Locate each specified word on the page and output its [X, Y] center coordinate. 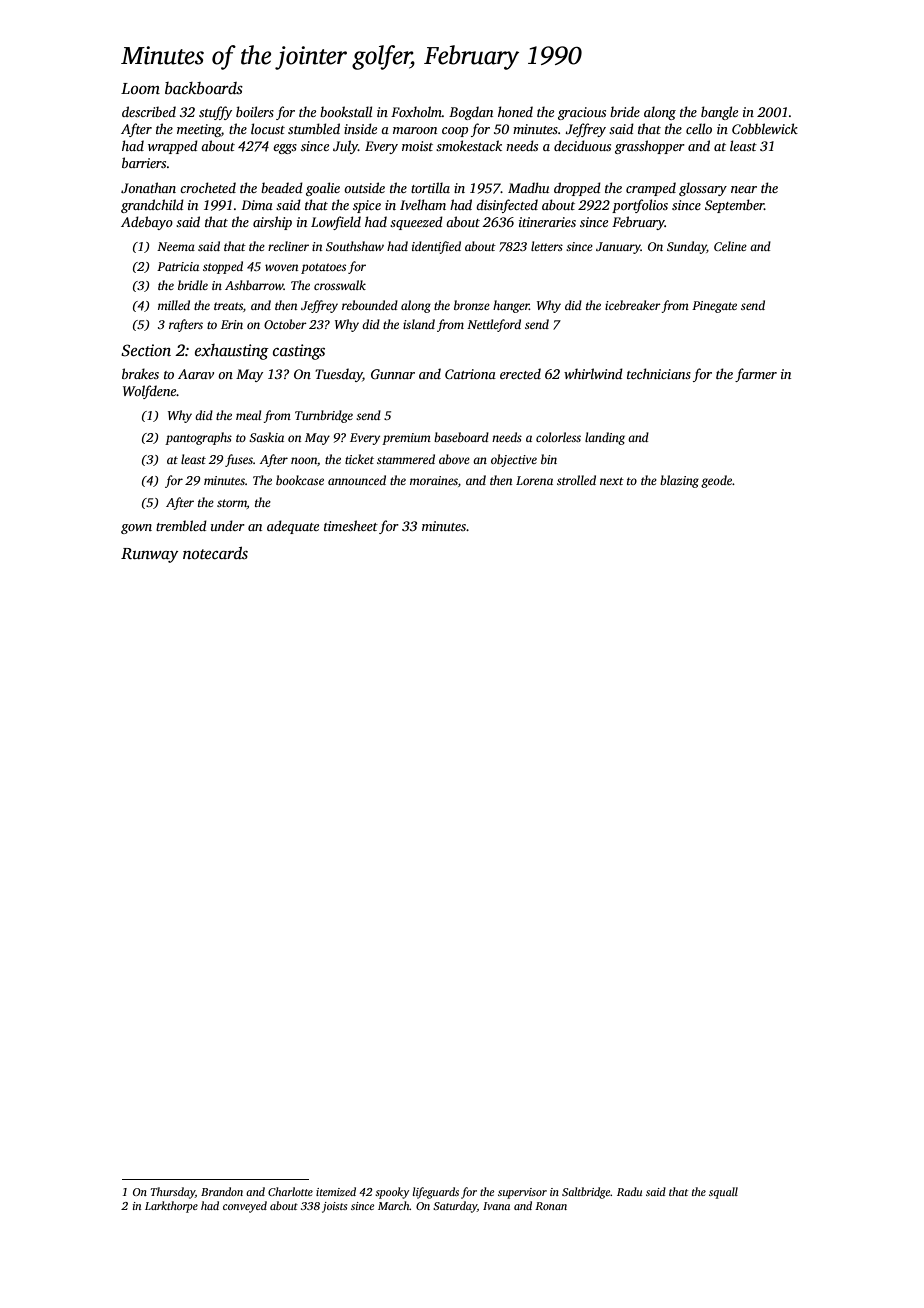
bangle [719, 113]
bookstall [346, 111]
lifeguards [435, 1193]
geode [716, 481]
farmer [756, 375]
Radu [629, 1191]
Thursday [173, 1193]
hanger [511, 306]
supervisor [522, 1193]
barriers [144, 162]
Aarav [196, 374]
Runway [149, 555]
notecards [215, 553]
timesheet [351, 525]
